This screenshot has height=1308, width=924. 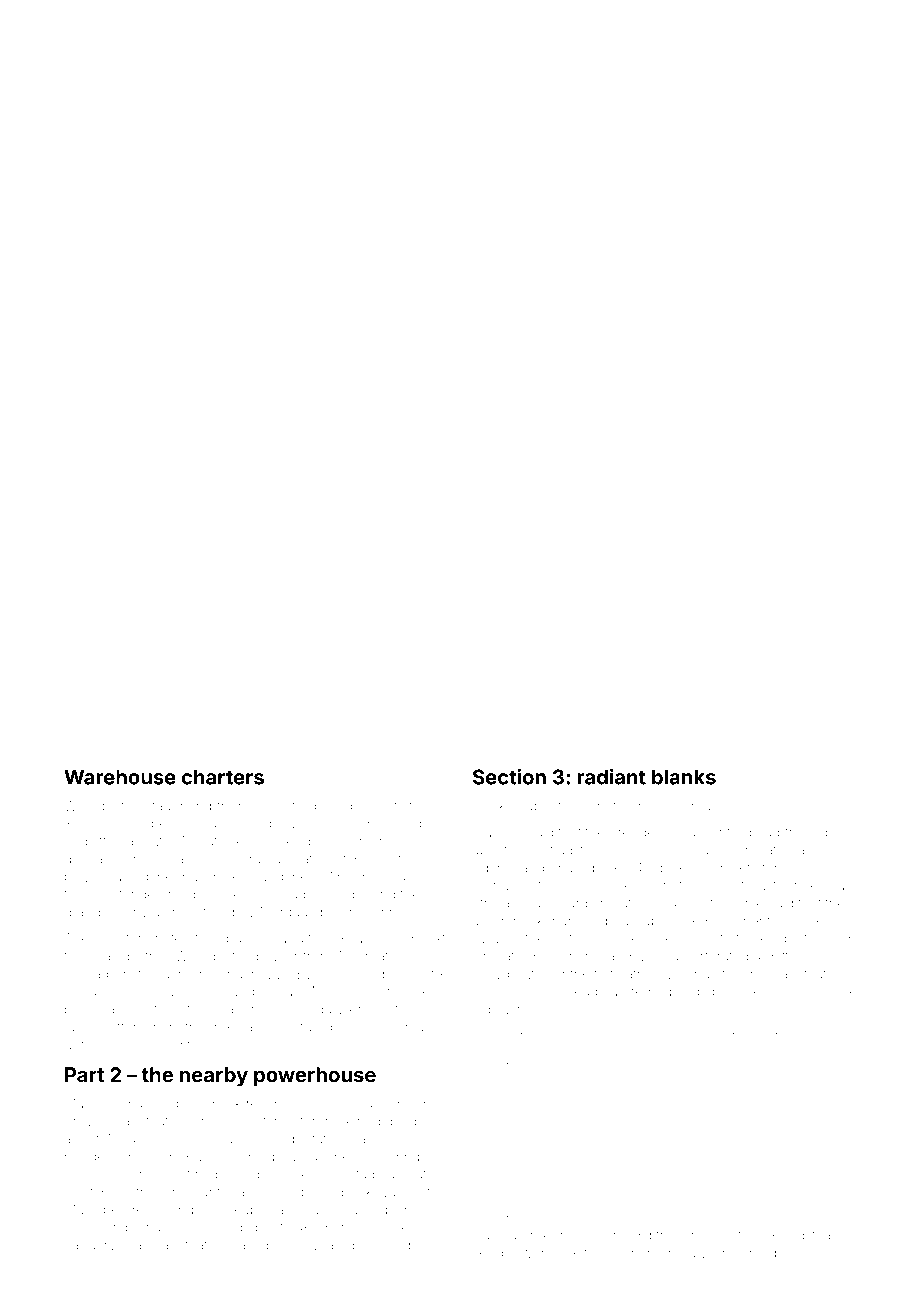 I want to click on After, so click(x=122, y=1026).
